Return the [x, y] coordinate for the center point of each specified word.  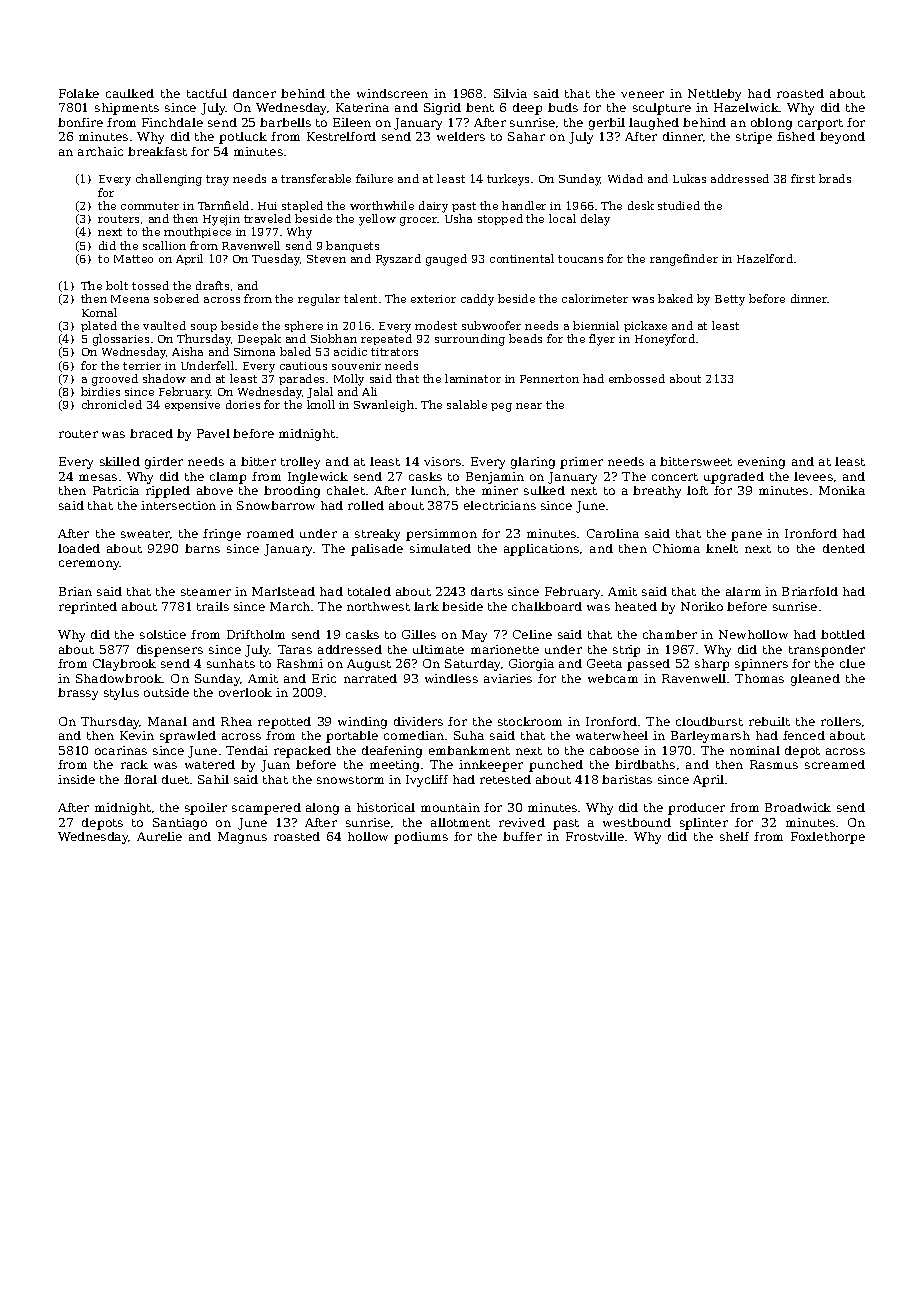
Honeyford [665, 340]
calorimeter [595, 298]
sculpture [662, 109]
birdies [100, 391]
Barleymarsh [710, 737]
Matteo [133, 259]
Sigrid [442, 109]
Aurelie [159, 836]
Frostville [595, 836]
